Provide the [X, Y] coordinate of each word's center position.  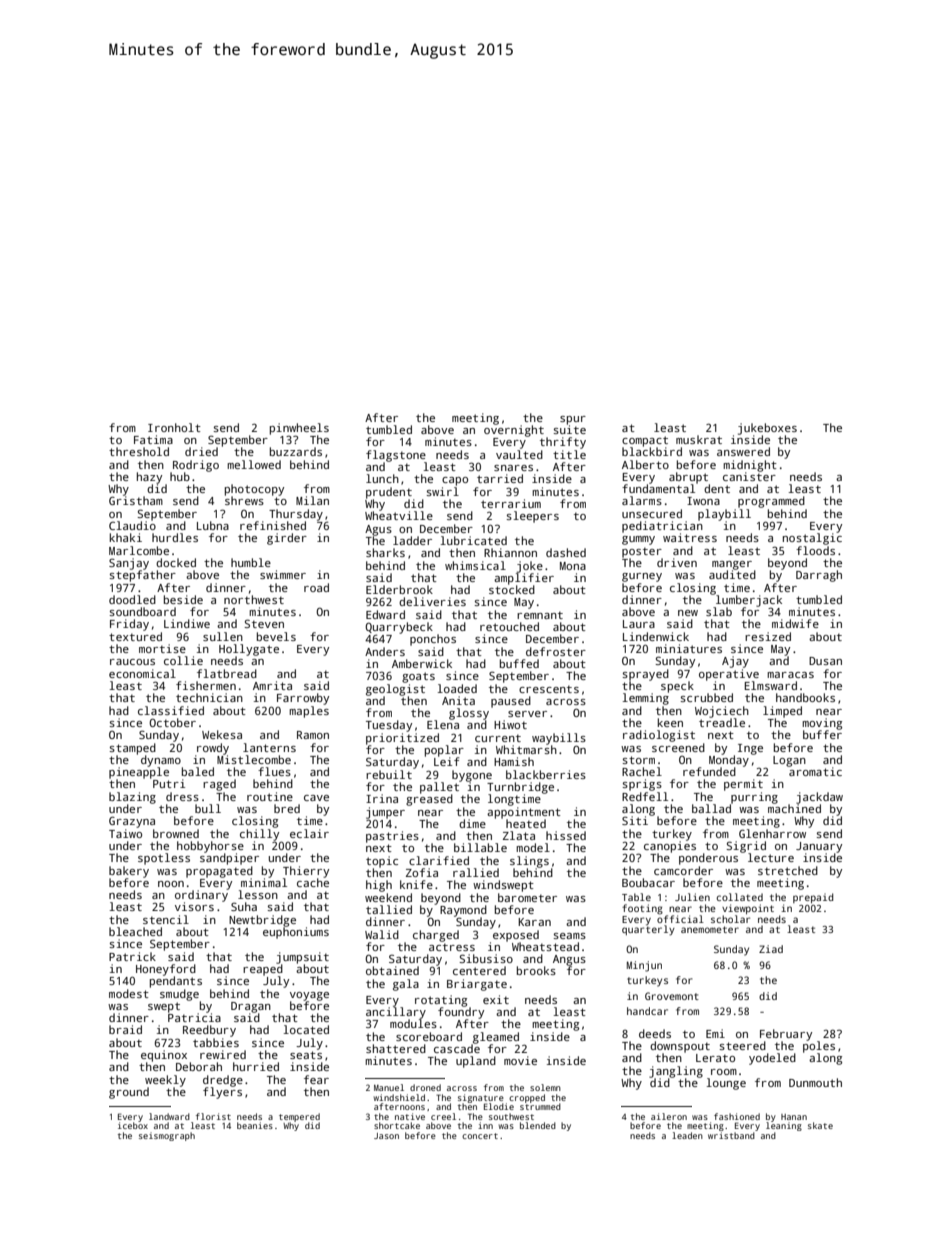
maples [309, 712]
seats [306, 1055]
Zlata [519, 835]
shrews [244, 500]
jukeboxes [767, 429]
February [786, 1035]
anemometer [710, 929]
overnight [514, 431]
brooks [536, 970]
